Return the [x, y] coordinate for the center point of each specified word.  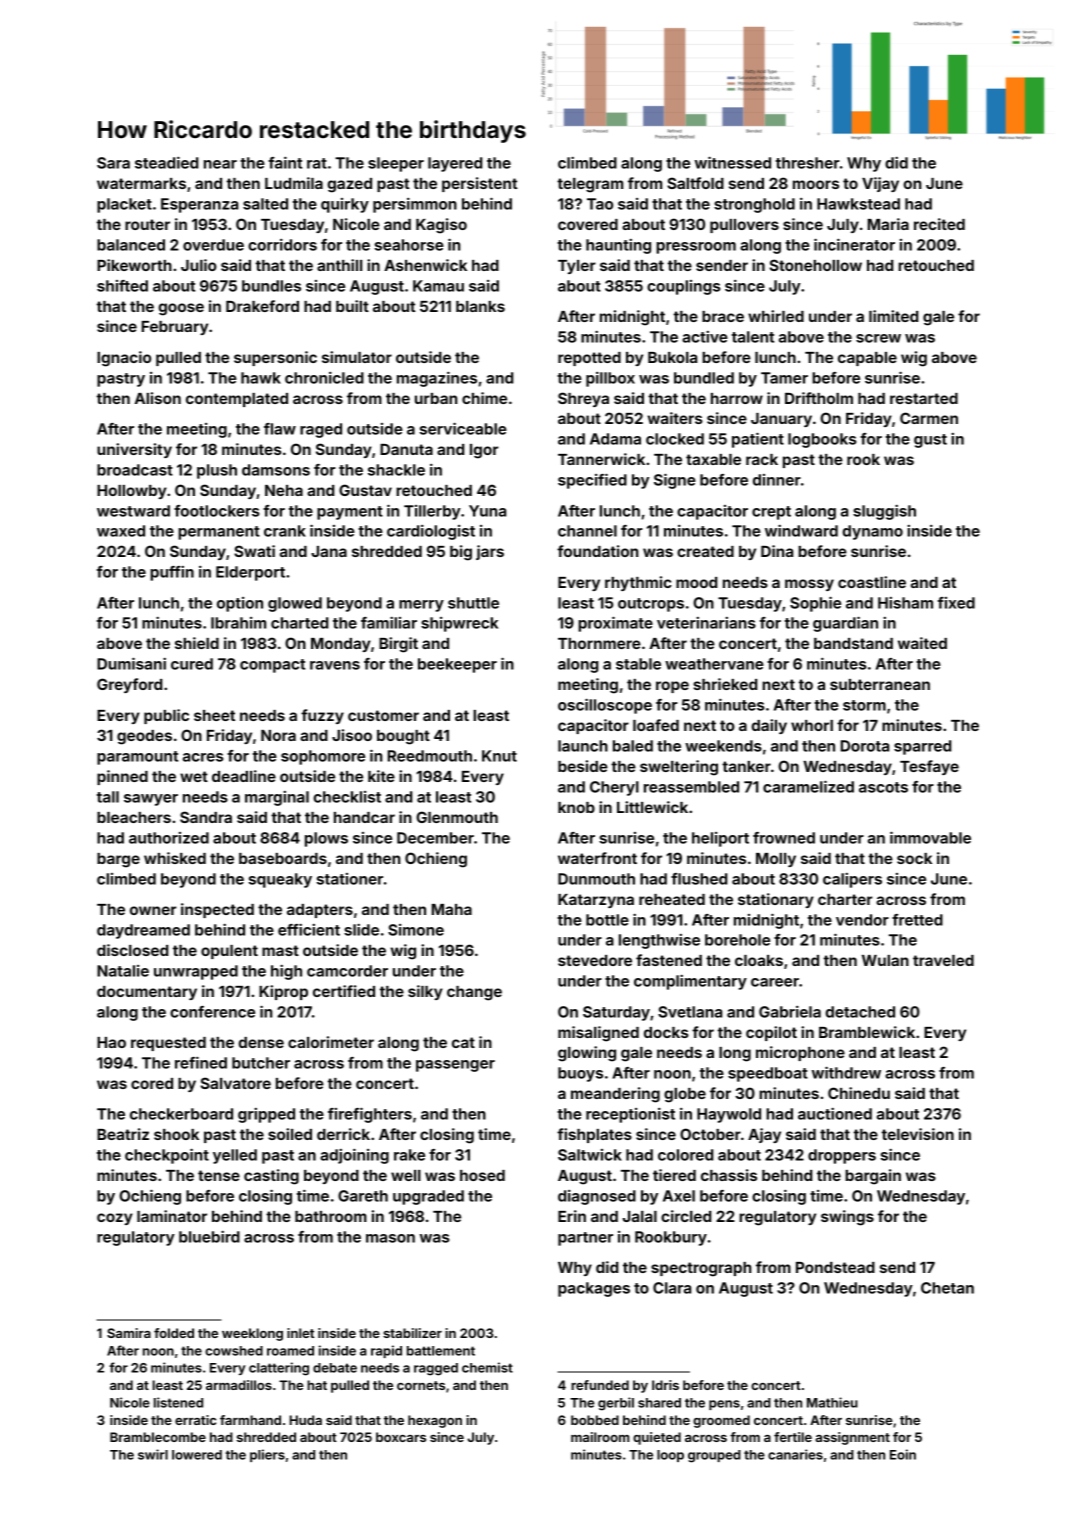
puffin [172, 573]
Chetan [947, 1288]
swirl [153, 1454]
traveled [943, 960]
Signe [675, 481]
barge [118, 860]
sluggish [884, 512]
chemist [487, 1367]
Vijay [880, 184]
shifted [122, 286]
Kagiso [441, 226]
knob [576, 807]
